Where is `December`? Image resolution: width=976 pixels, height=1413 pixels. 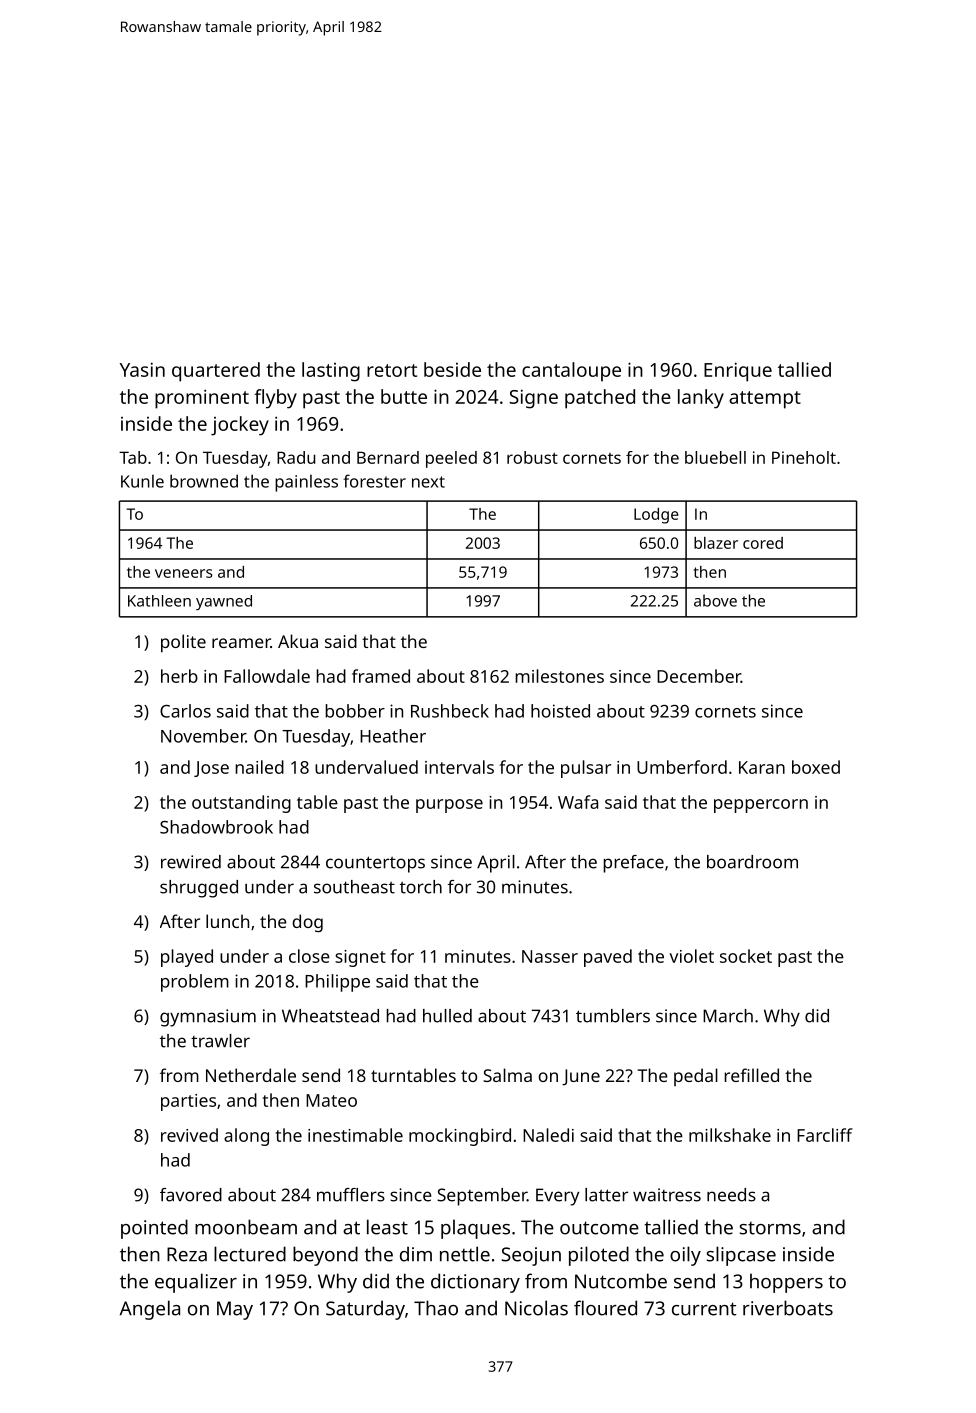
December is located at coordinates (699, 676).
